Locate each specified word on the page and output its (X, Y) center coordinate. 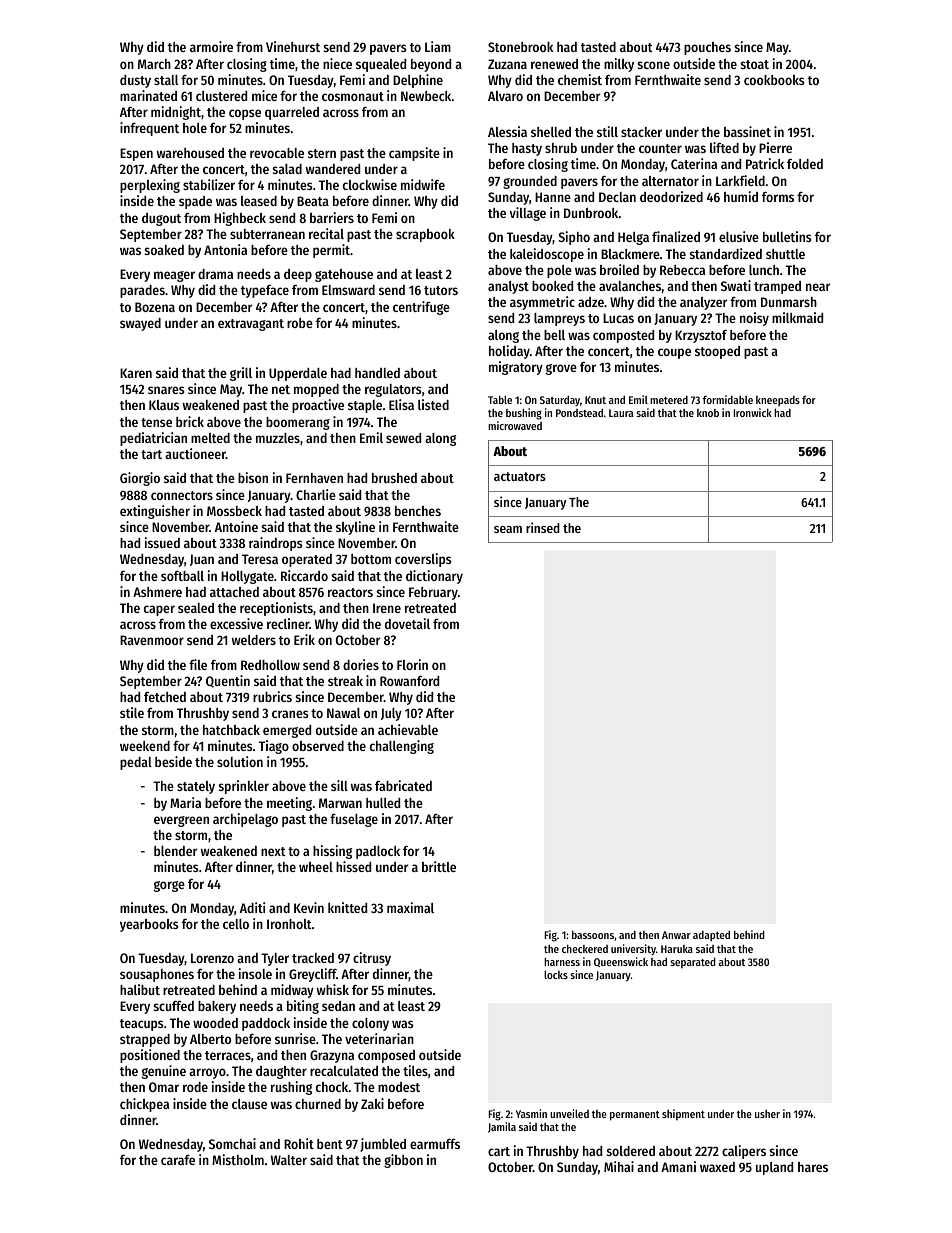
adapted (711, 936)
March (154, 64)
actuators (520, 476)
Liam (438, 46)
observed (318, 746)
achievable (408, 729)
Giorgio (140, 479)
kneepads (778, 401)
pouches (707, 48)
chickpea (144, 1105)
